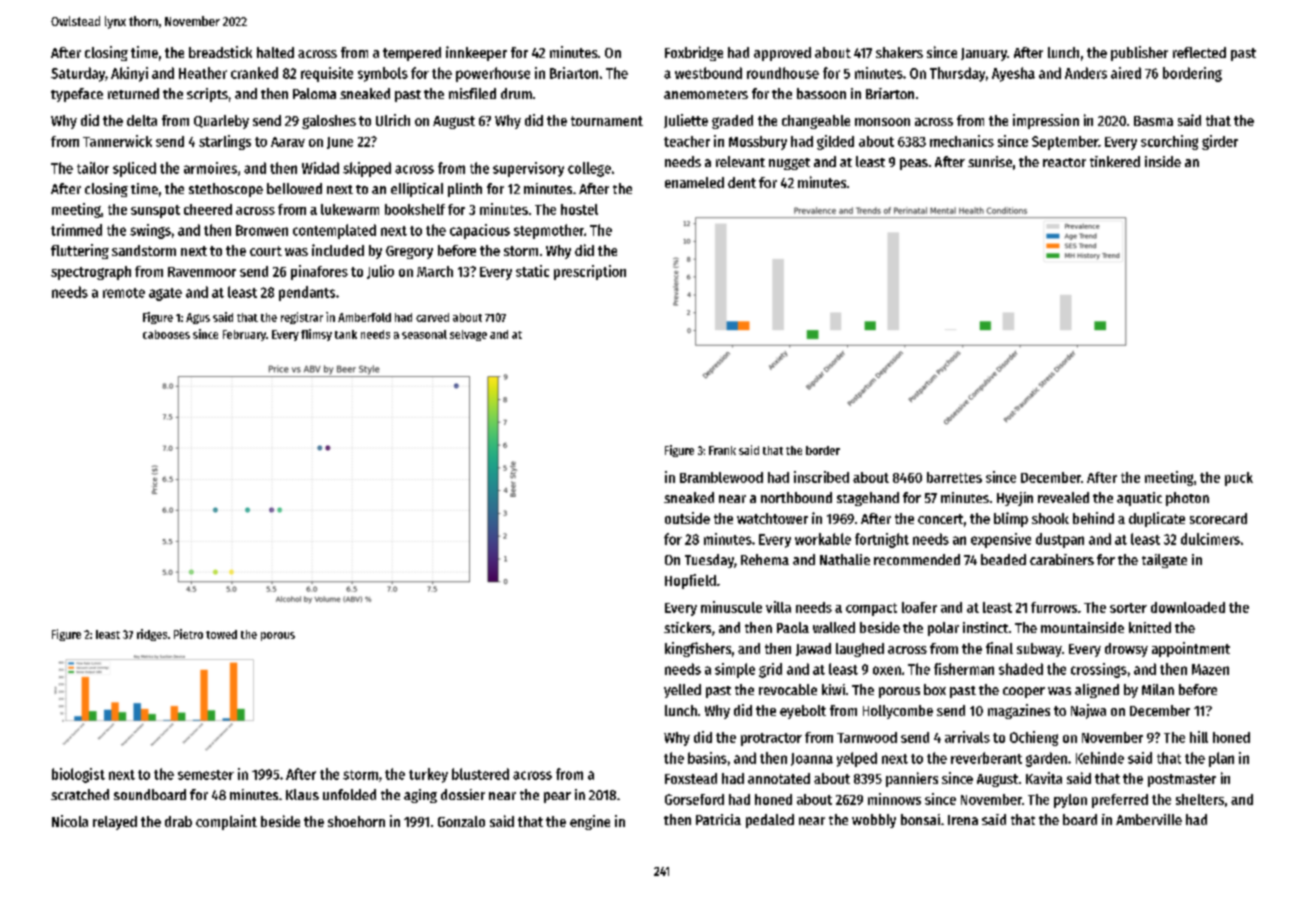 This document has width=1308, height=924. Describe the element at coordinates (202, 272) in the document. I see `Ravenmoor` at that location.
